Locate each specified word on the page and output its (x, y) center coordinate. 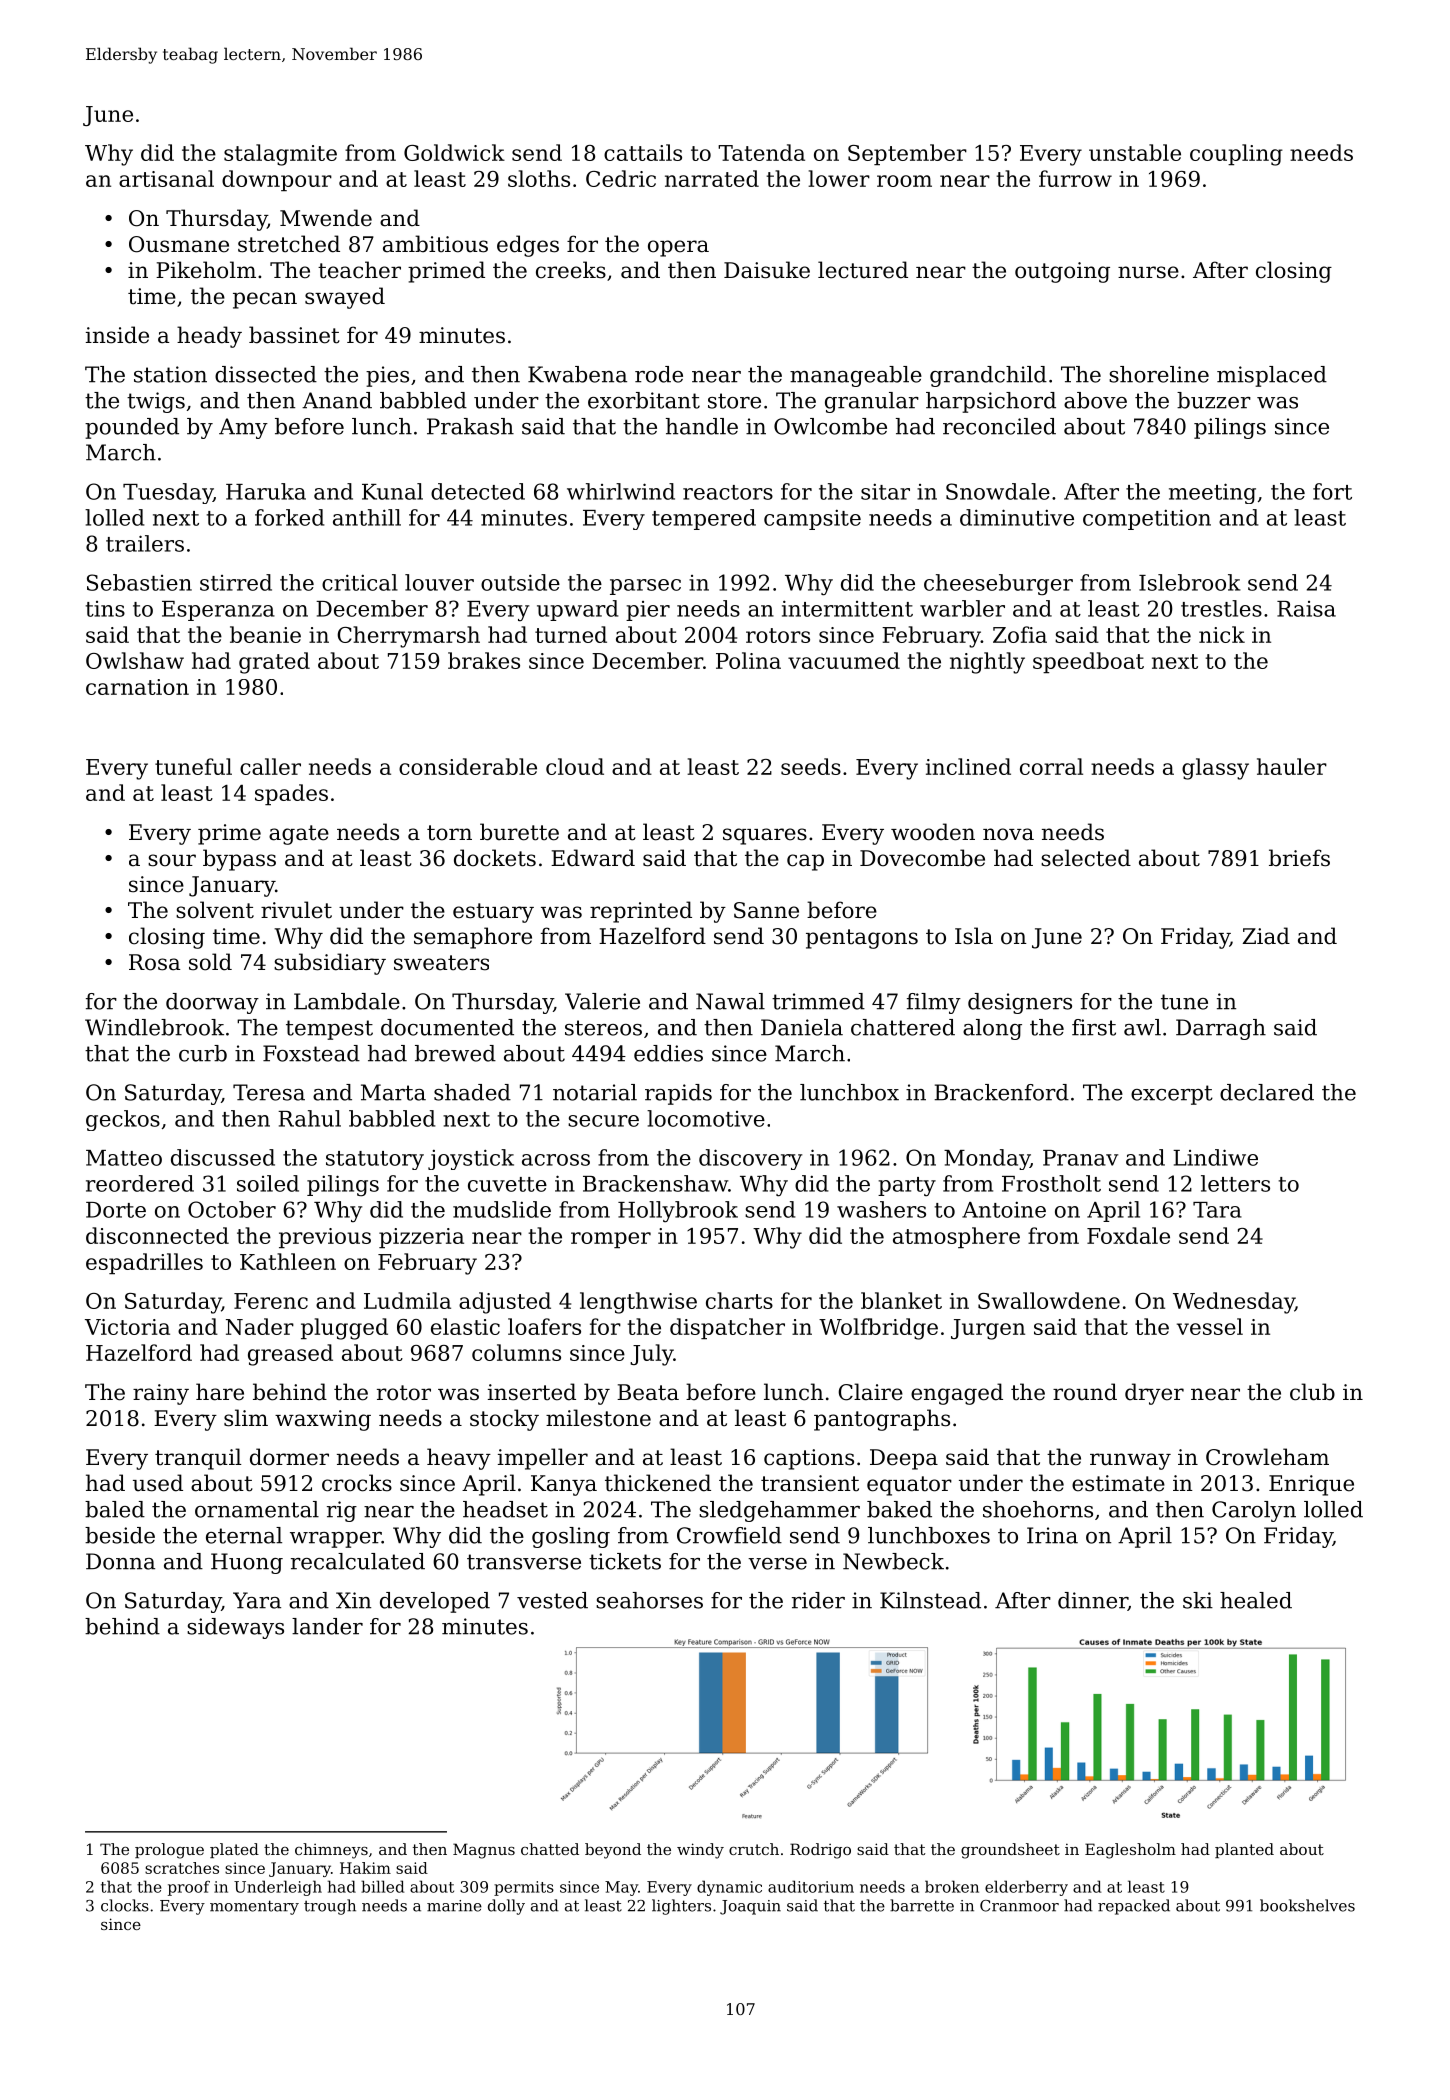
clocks (125, 1905)
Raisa (1306, 609)
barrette (922, 1905)
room (904, 181)
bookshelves (1307, 1905)
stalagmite (280, 155)
